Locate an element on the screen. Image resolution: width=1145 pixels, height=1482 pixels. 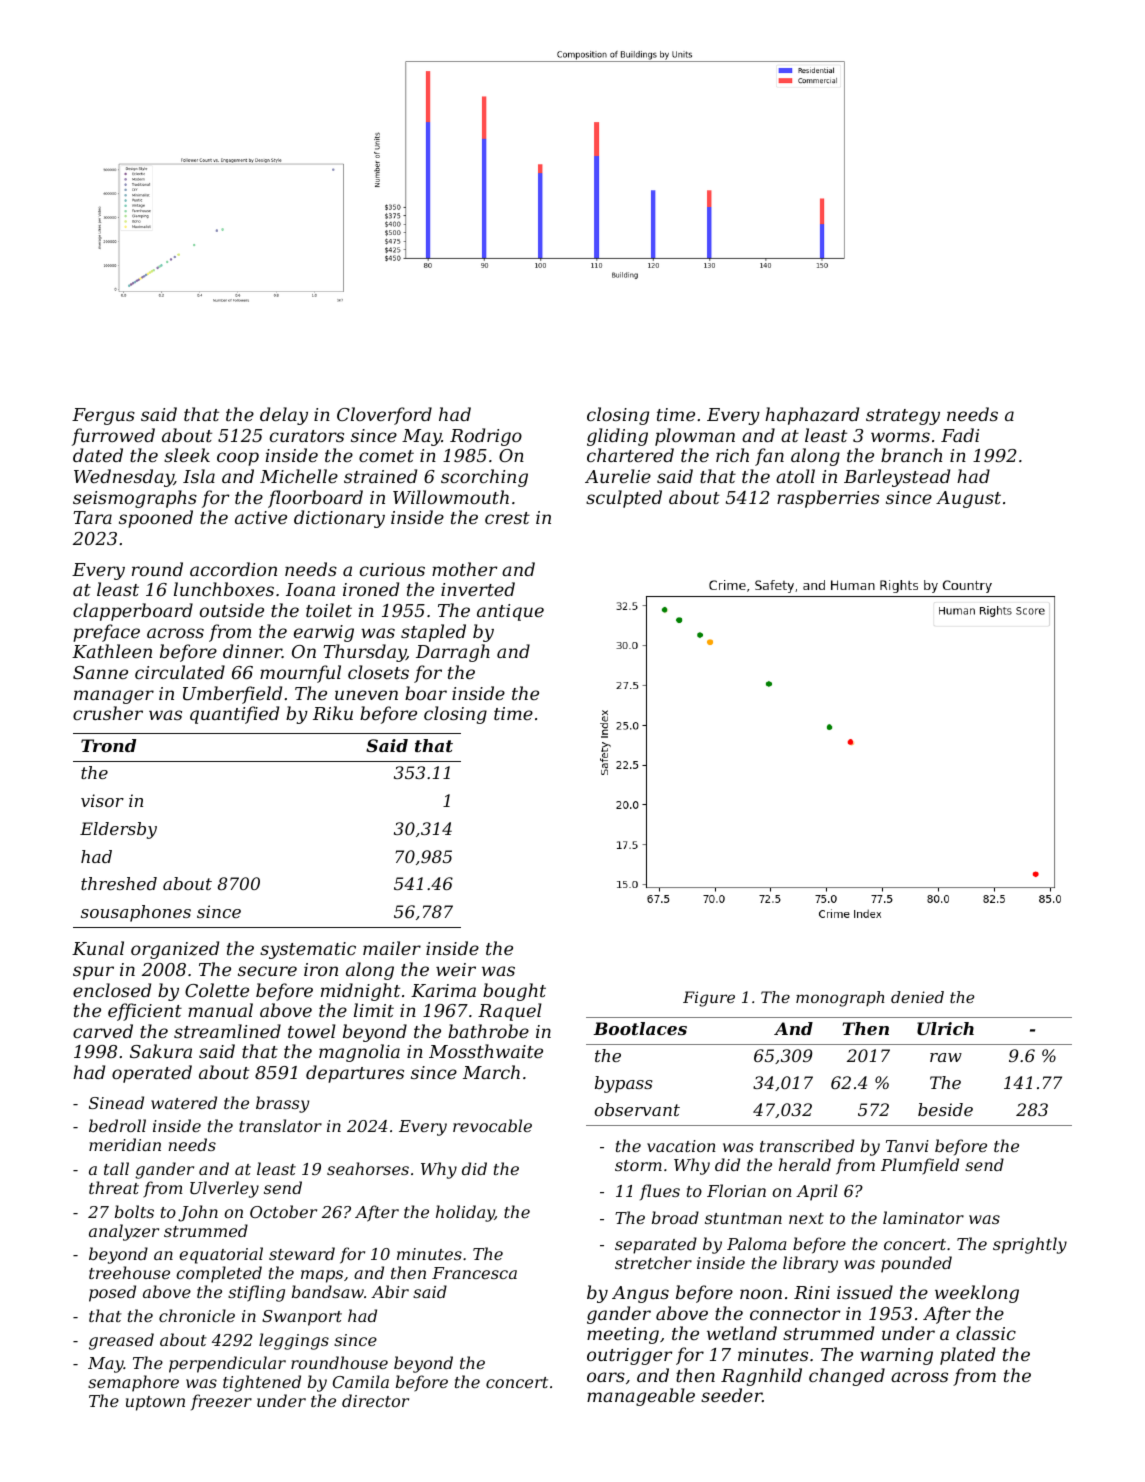
monograph is located at coordinates (840, 999).
